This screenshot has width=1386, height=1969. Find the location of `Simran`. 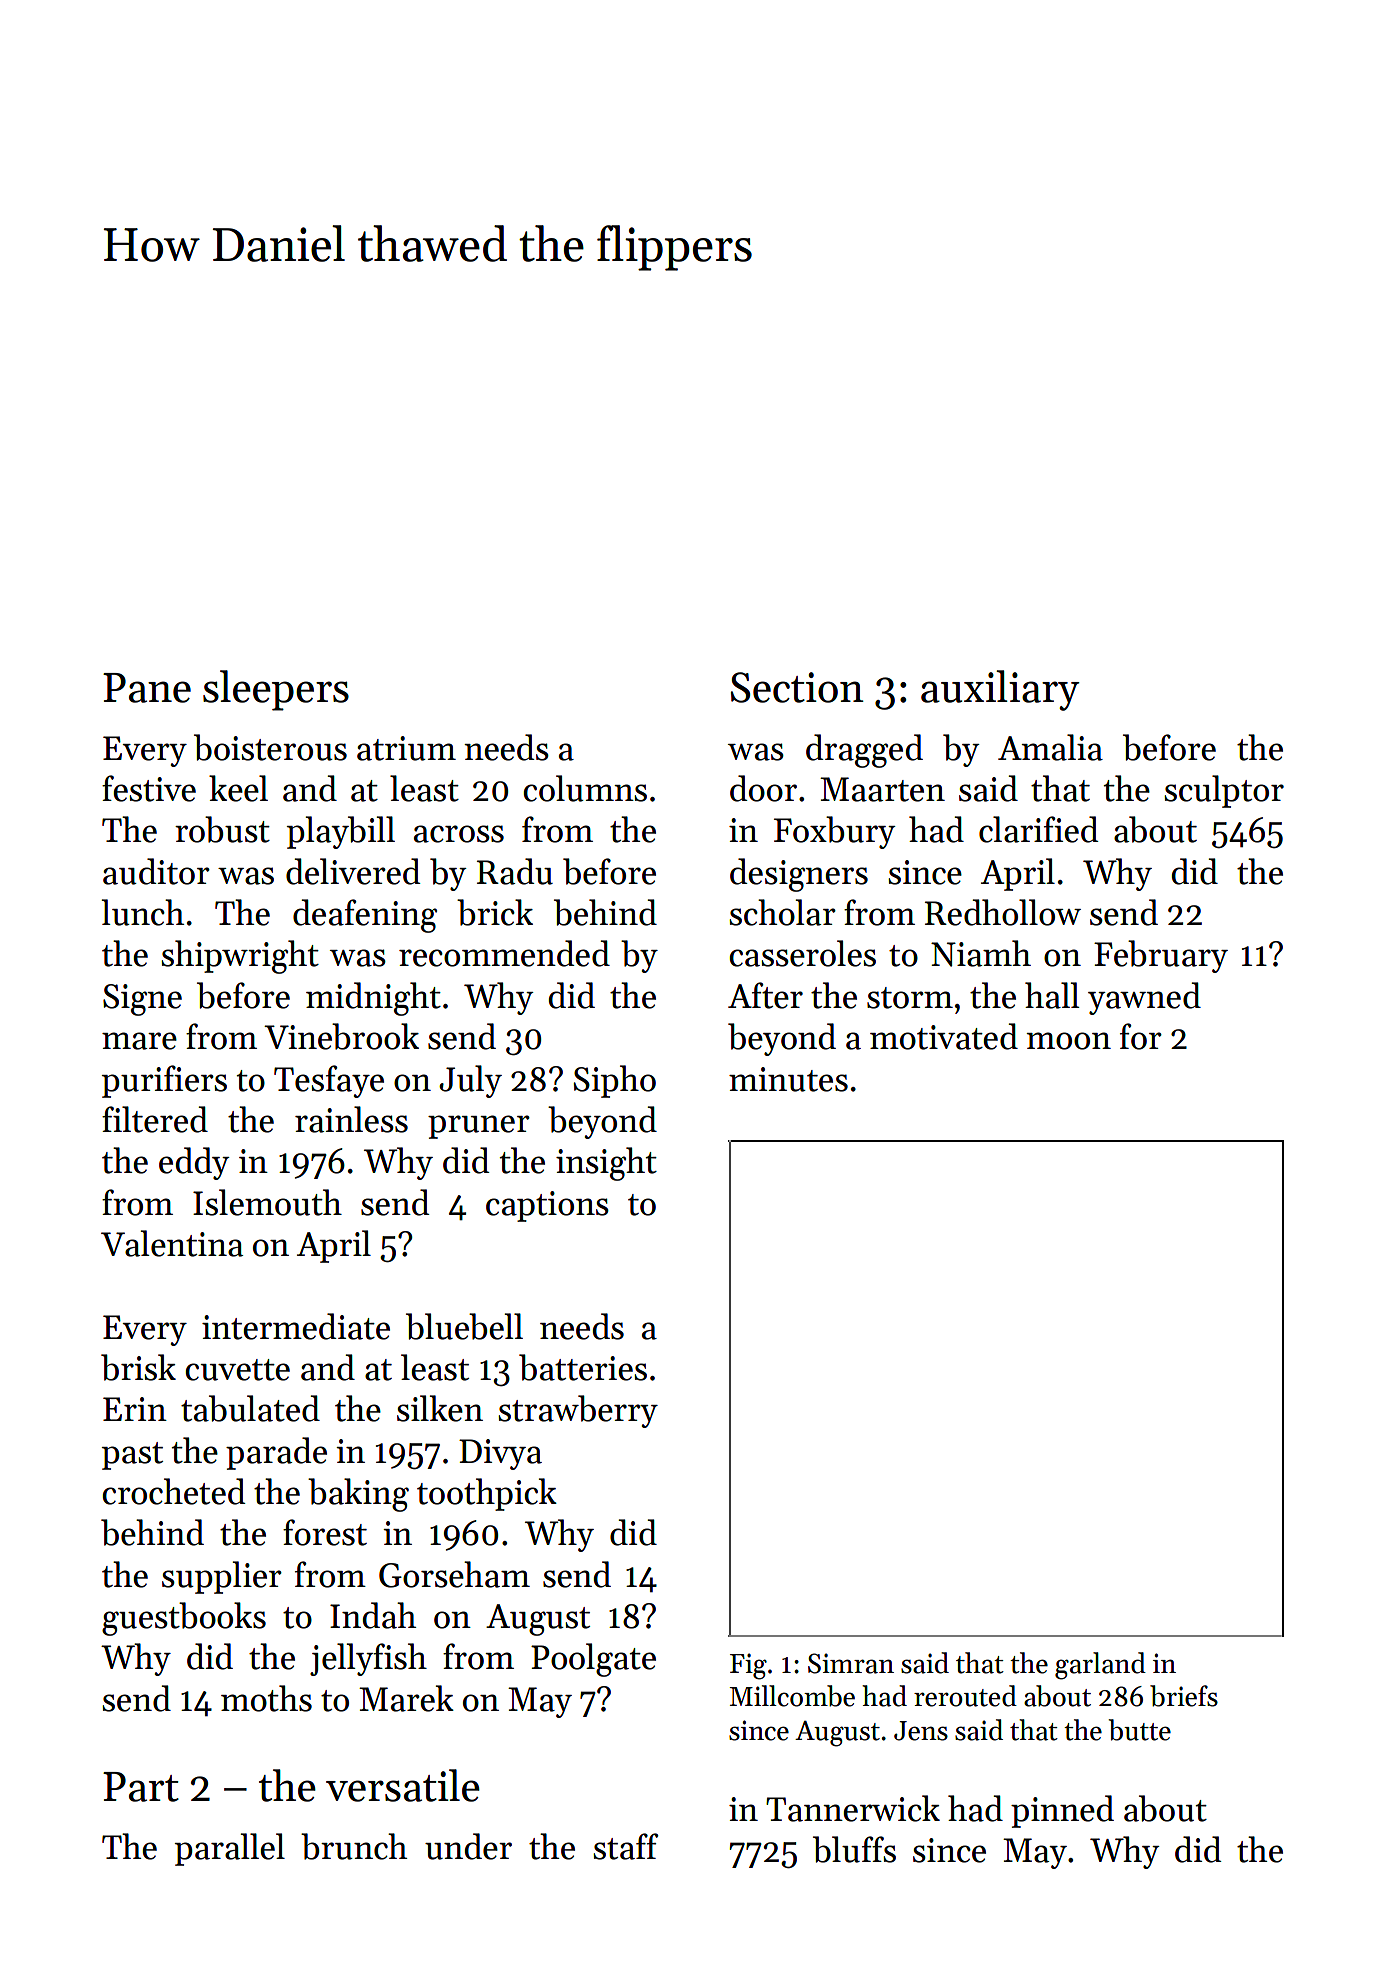

Simran is located at coordinates (851, 1663).
